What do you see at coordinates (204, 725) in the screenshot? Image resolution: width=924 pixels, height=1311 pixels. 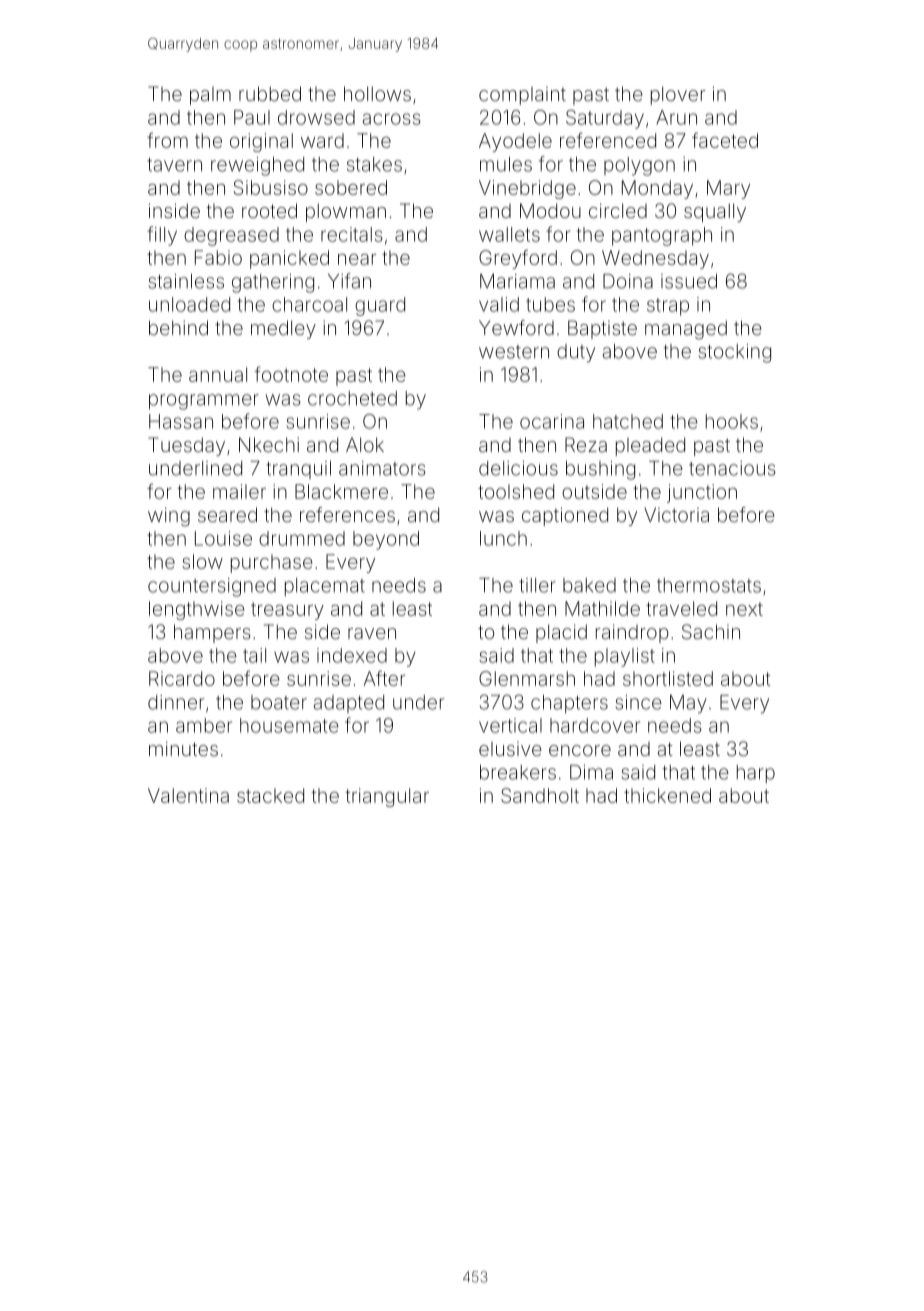 I see `amber` at bounding box center [204, 725].
